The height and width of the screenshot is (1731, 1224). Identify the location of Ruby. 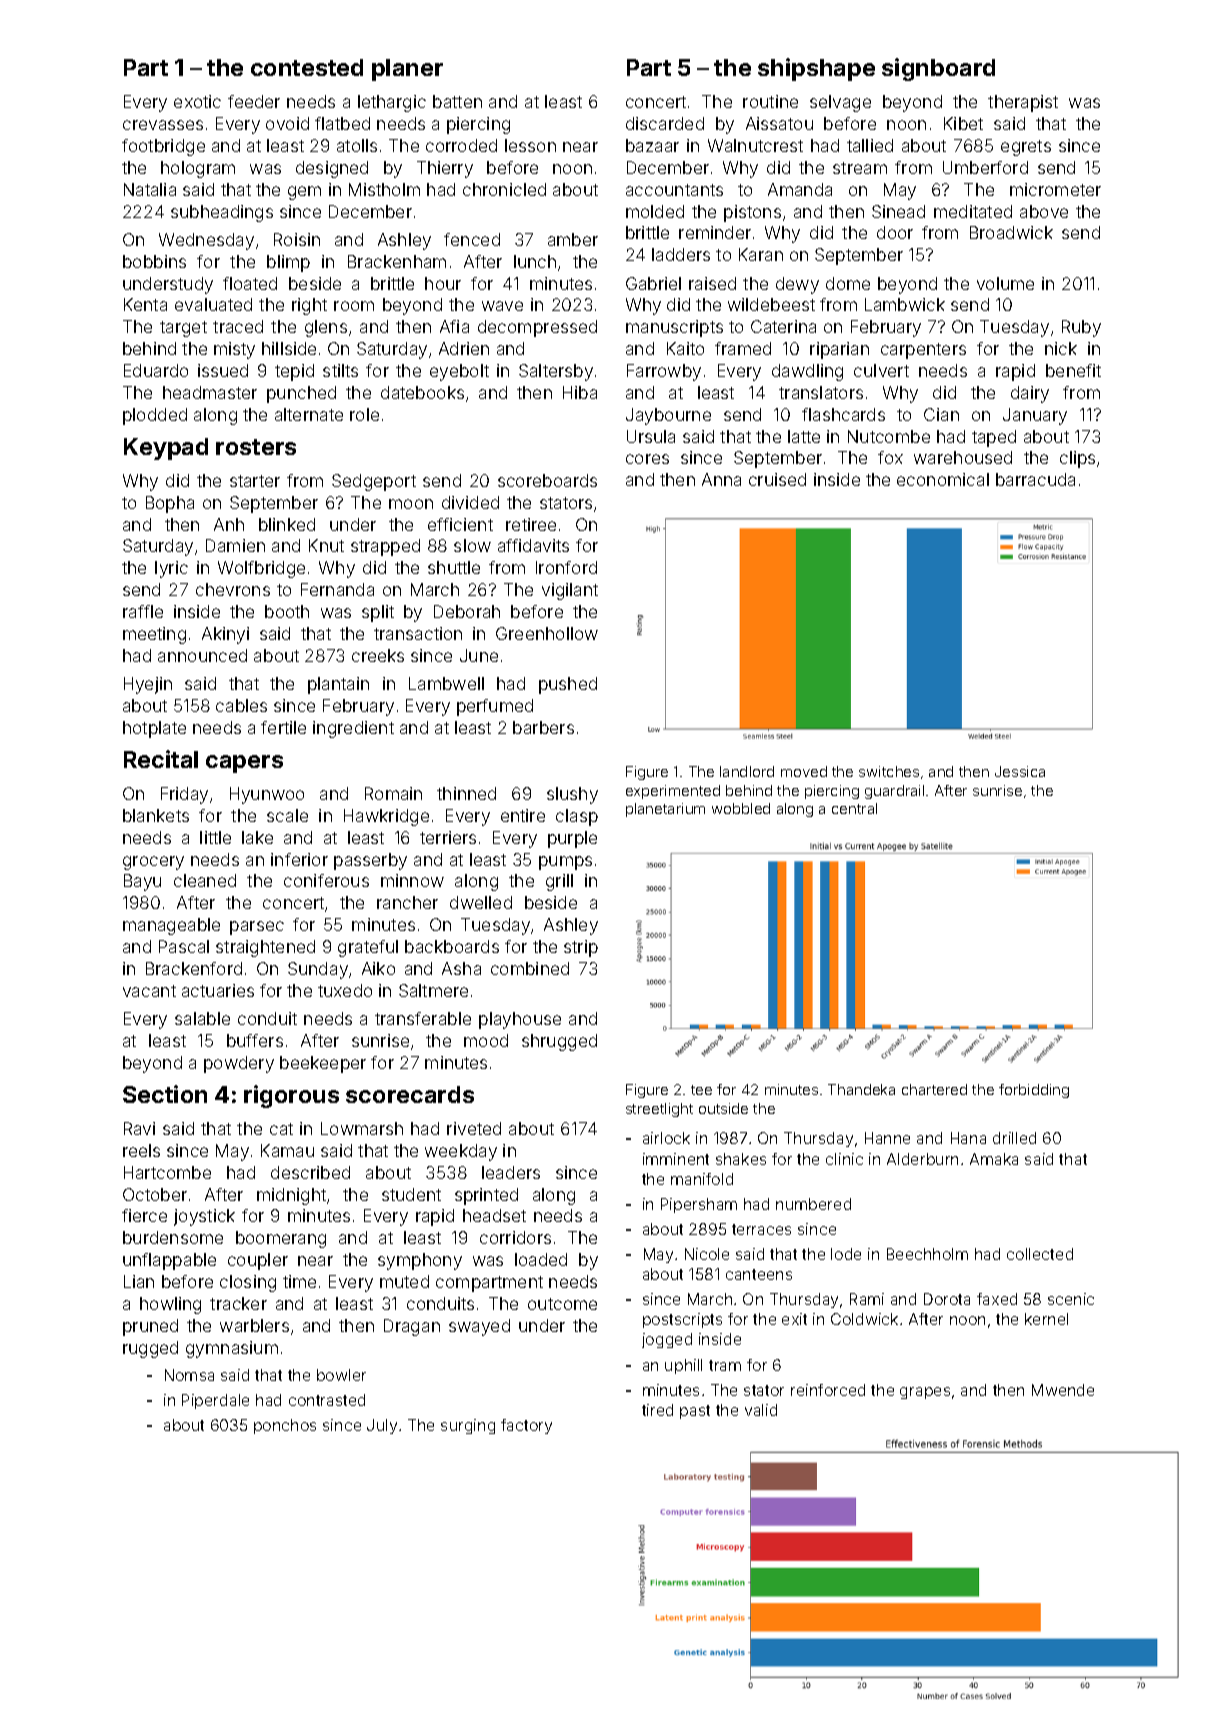
(1081, 328).
